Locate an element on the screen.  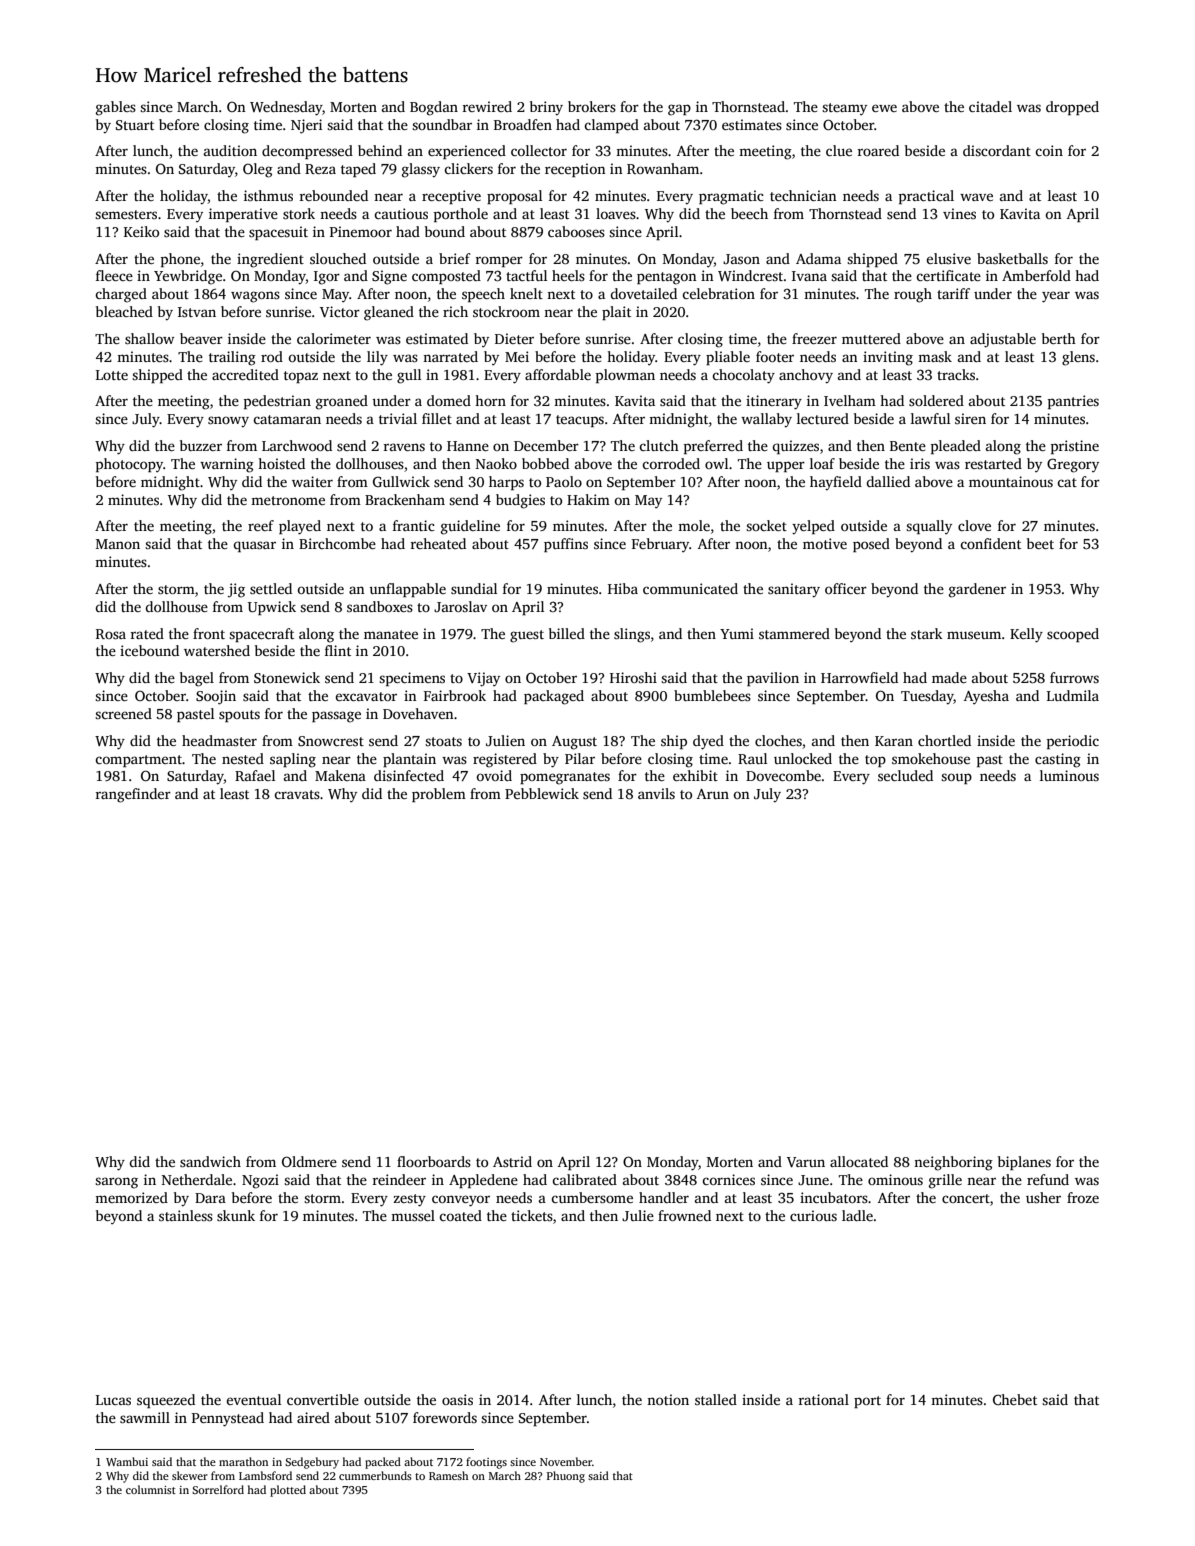
secluded is located at coordinates (905, 775).
